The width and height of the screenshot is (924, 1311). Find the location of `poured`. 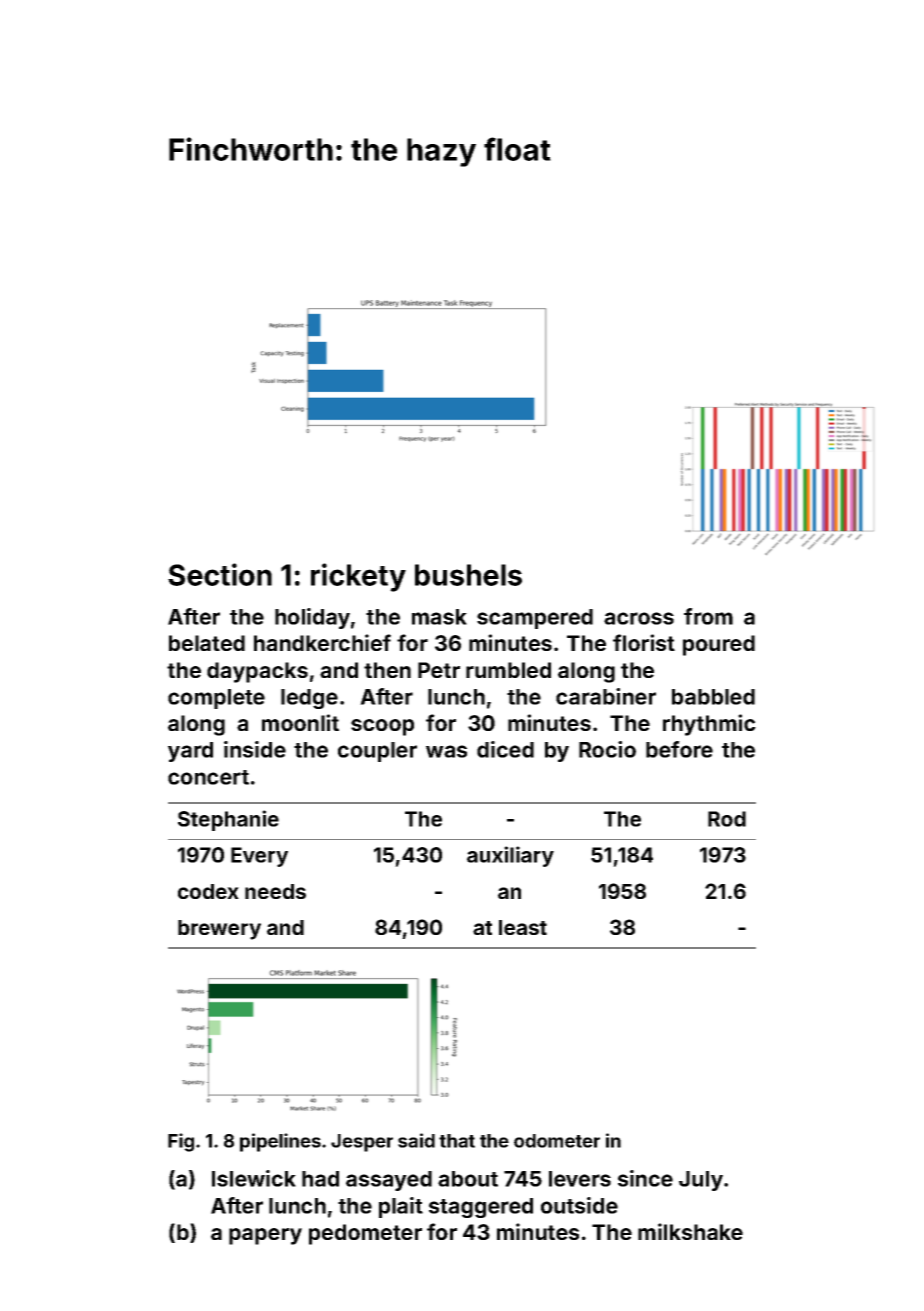

poured is located at coordinates (719, 645).
